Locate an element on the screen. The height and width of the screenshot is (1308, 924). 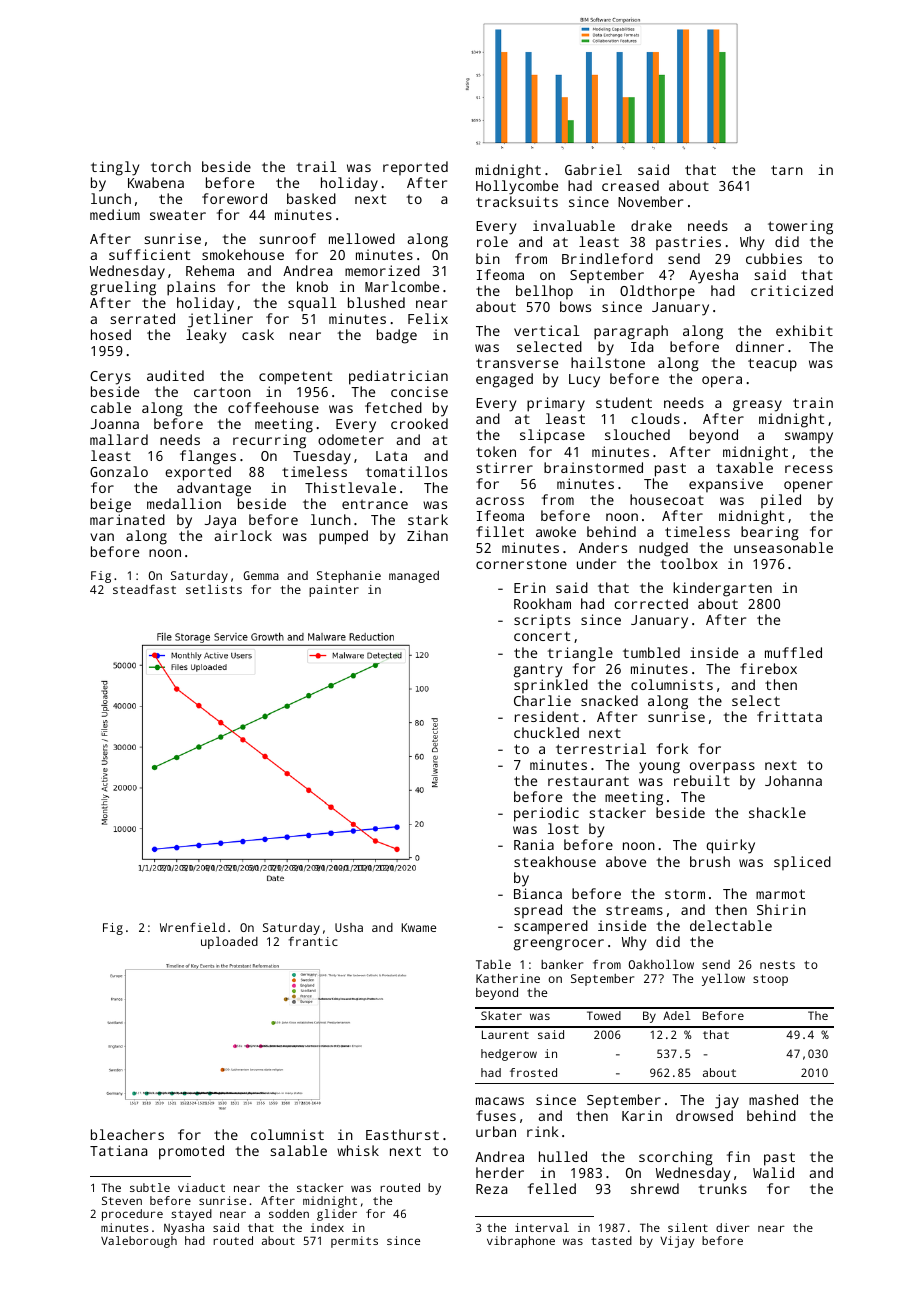
foreword is located at coordinates (234, 198).
